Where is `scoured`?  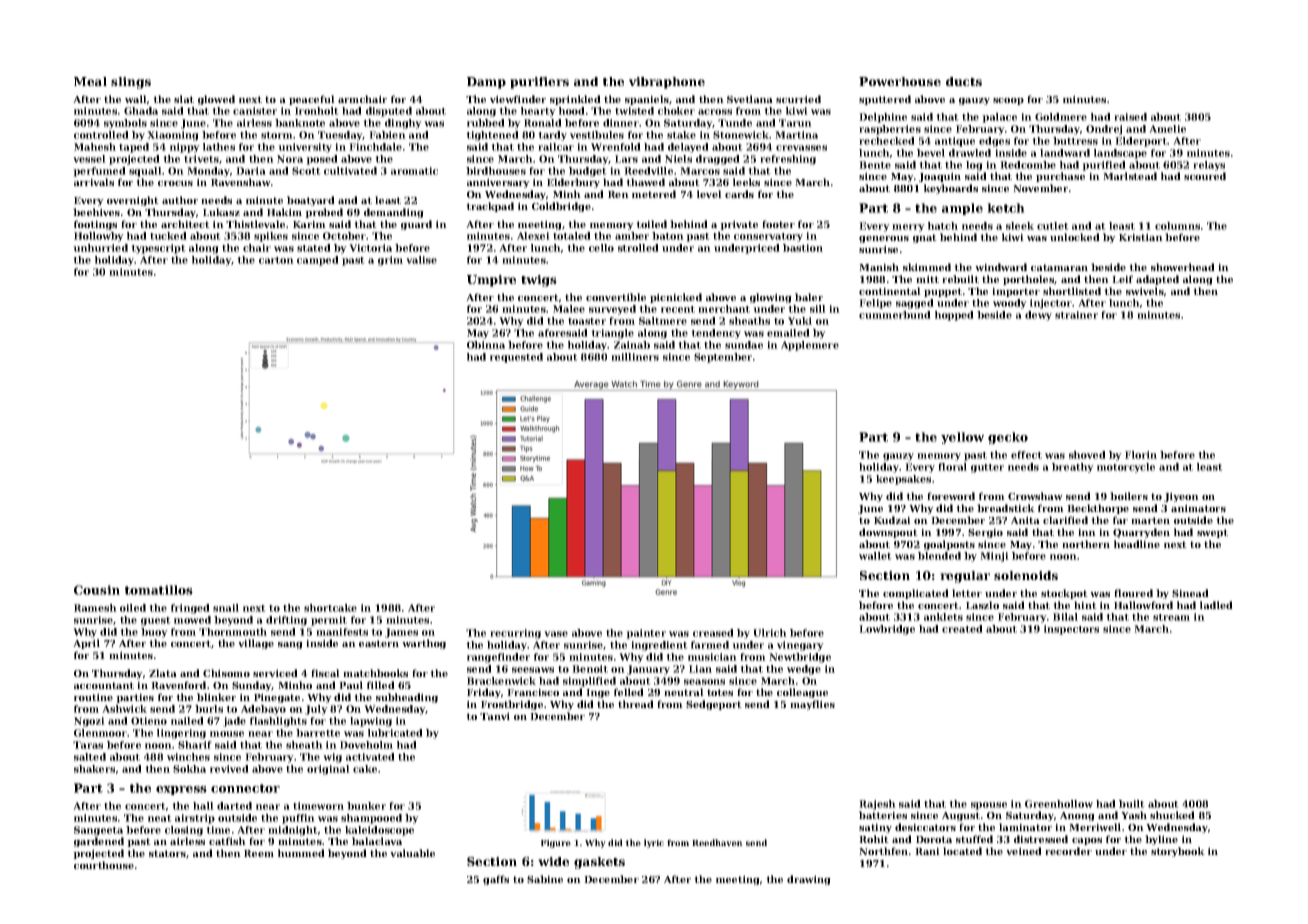
scoured is located at coordinates (1205, 176).
